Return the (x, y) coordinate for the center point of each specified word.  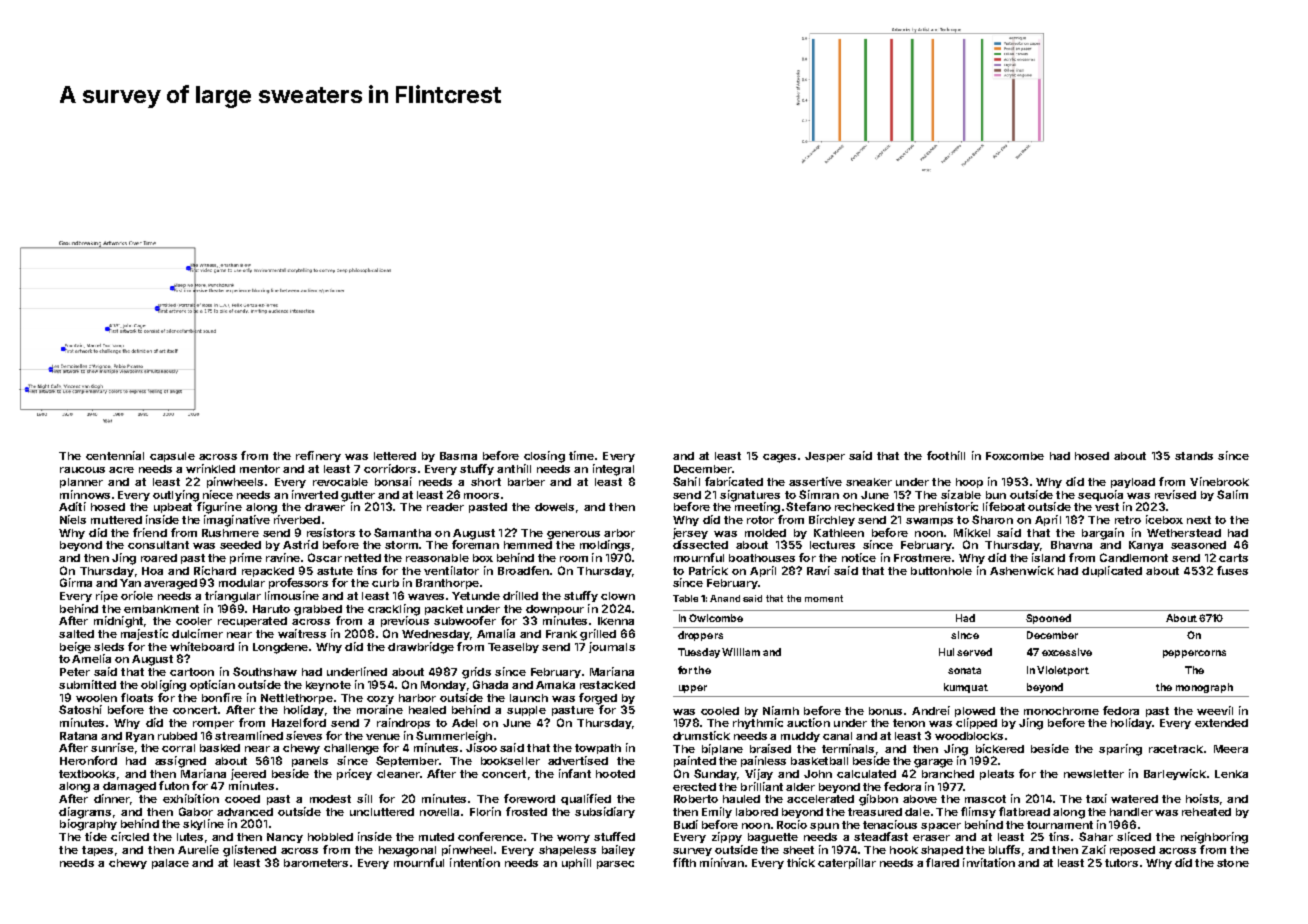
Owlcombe (716, 618)
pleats (997, 775)
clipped (976, 723)
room (574, 559)
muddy (800, 737)
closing (544, 457)
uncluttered (382, 812)
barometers (316, 863)
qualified (586, 799)
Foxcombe (1015, 456)
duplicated (1112, 571)
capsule (172, 457)
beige (75, 648)
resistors (331, 532)
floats (137, 697)
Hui (946, 652)
